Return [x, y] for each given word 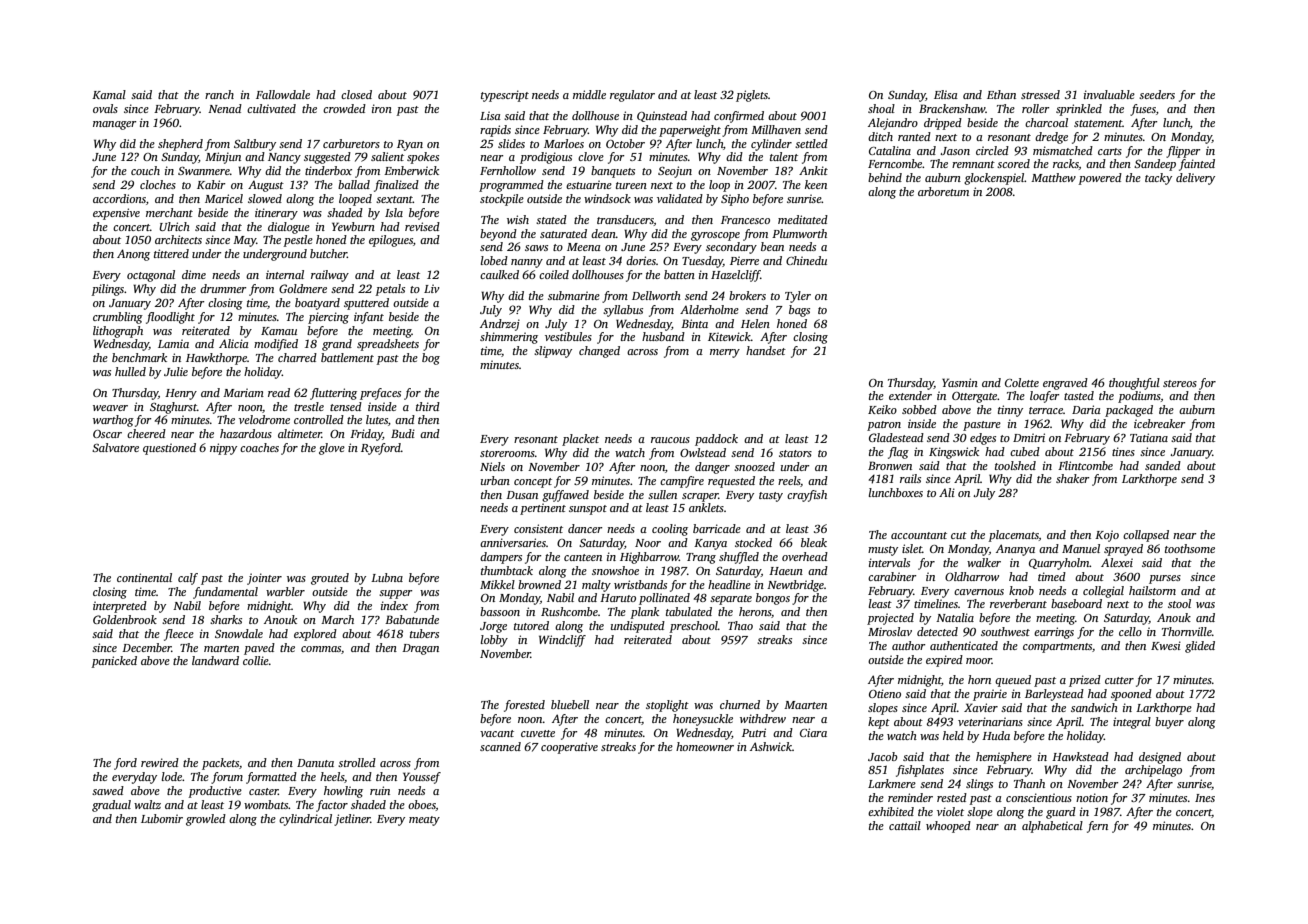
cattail [905, 825]
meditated [803, 219]
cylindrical [305, 820]
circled [992, 150]
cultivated [271, 108]
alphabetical [1052, 827]
